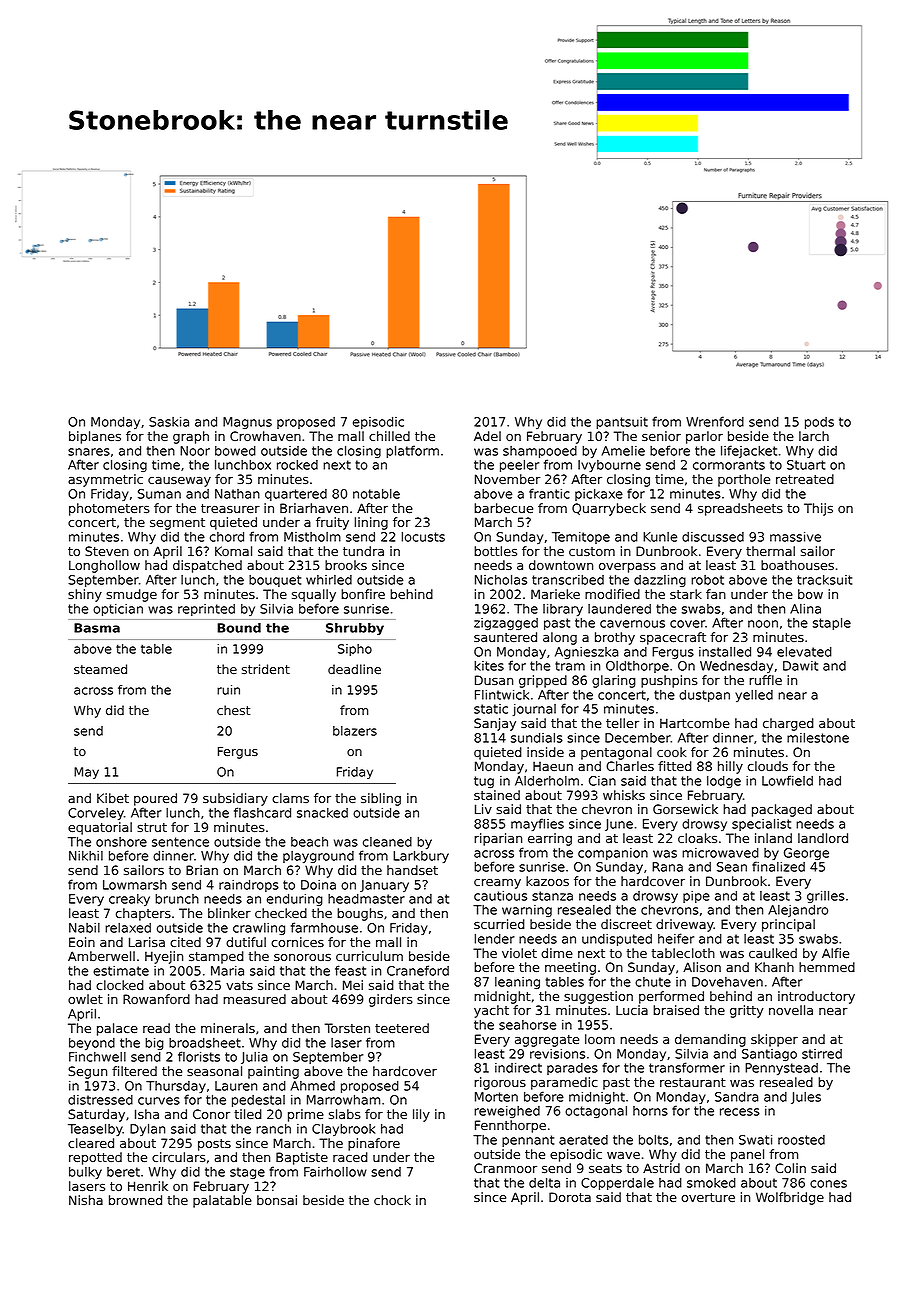  I want to click on packaged, so click(782, 810).
